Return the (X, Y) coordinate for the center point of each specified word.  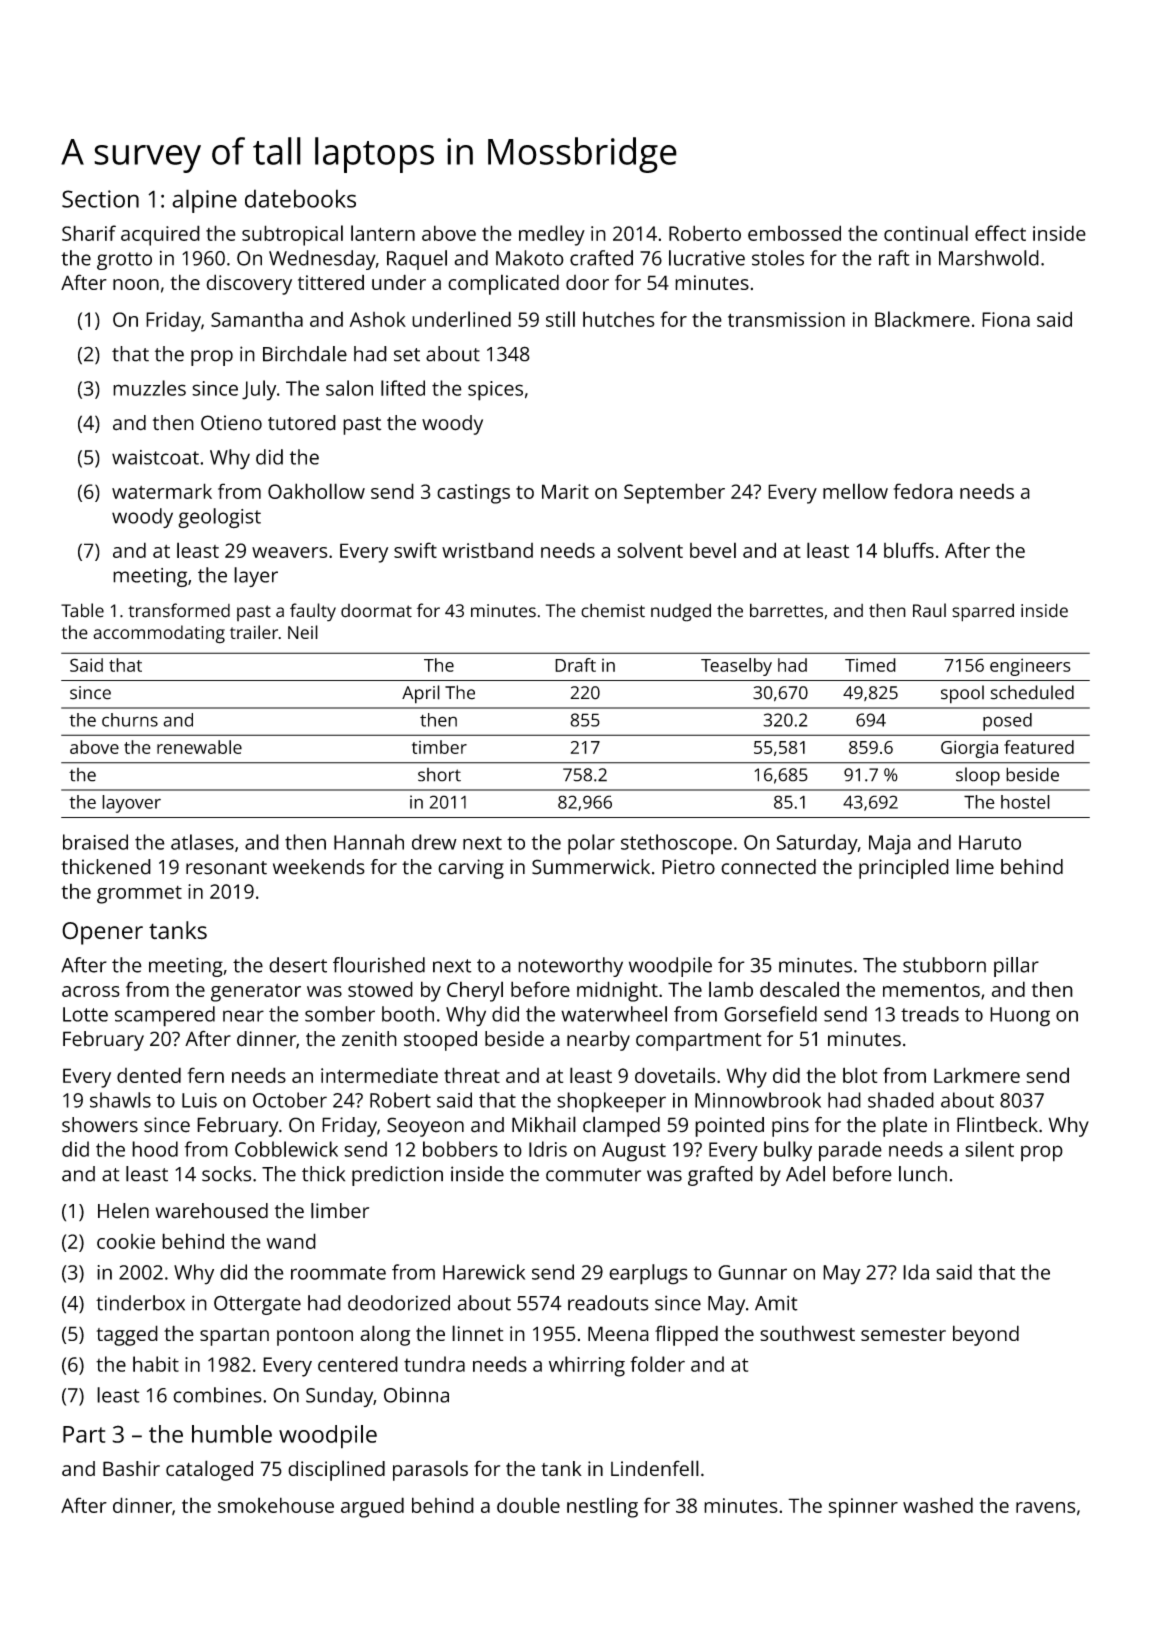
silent (989, 1149)
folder (657, 1364)
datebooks (300, 198)
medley (552, 235)
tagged (127, 1335)
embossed (794, 233)
